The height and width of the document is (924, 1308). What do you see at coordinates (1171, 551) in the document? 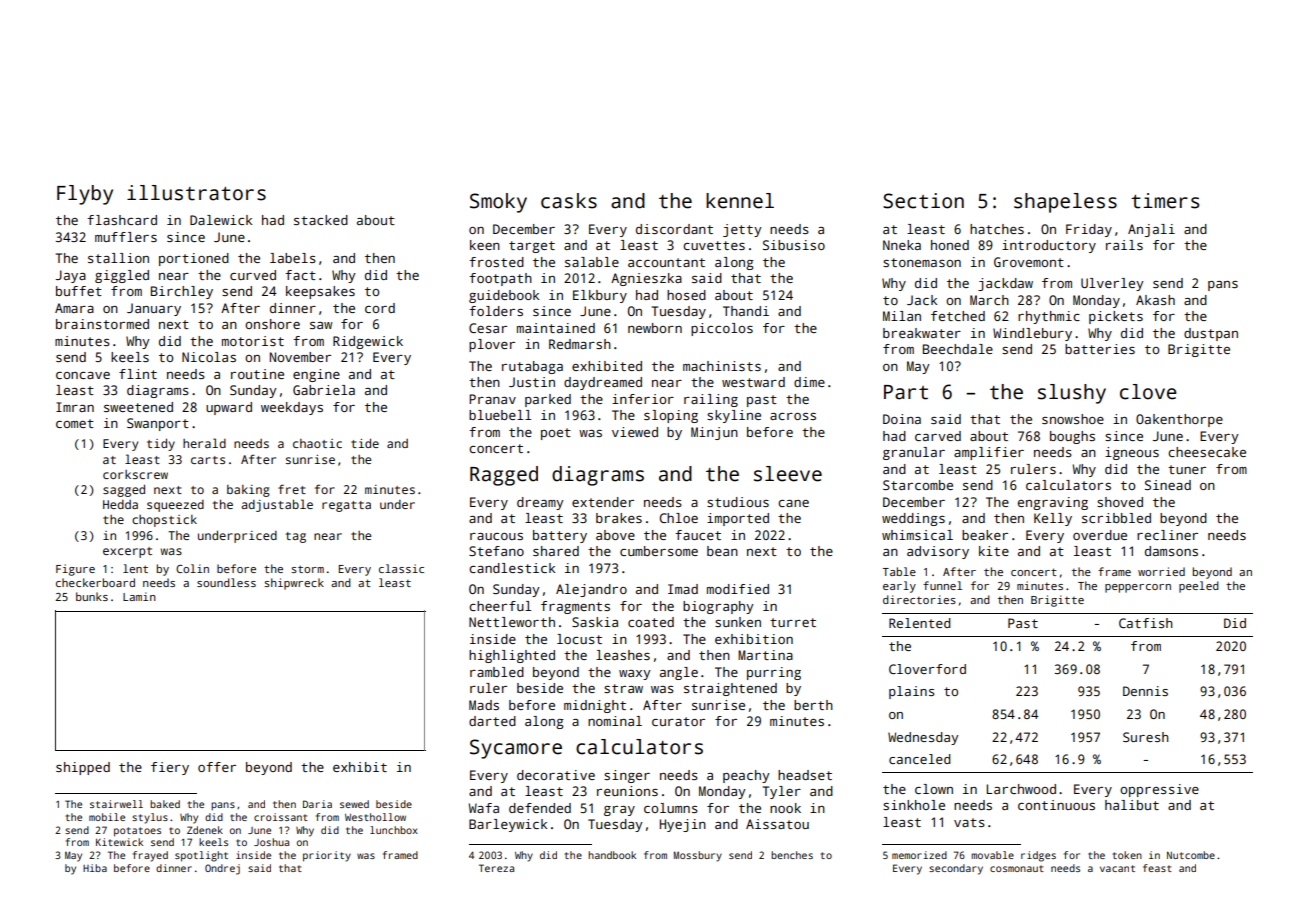
I see `damsons` at bounding box center [1171, 551].
